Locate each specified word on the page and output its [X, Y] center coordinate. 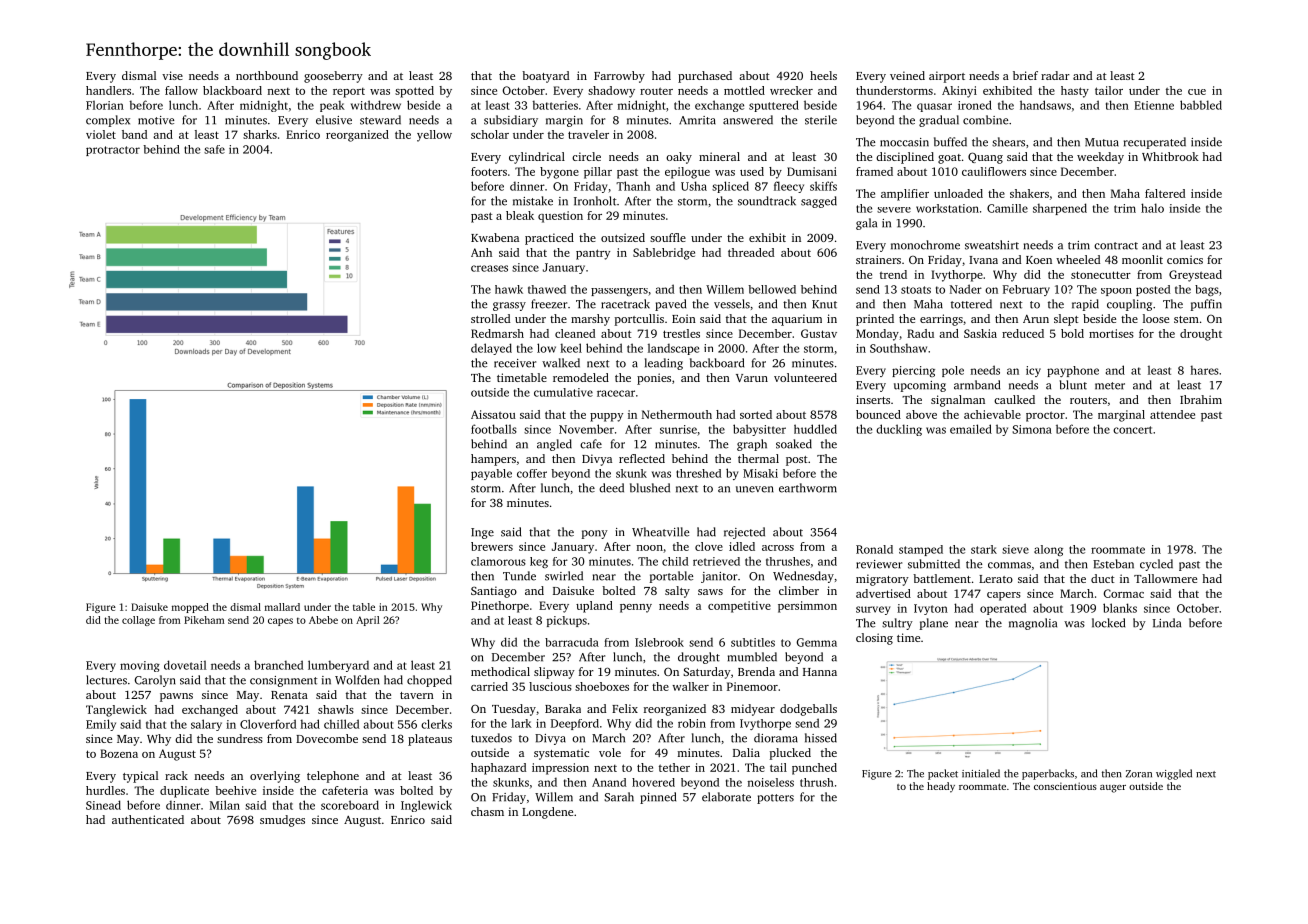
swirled [564, 576]
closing [874, 639]
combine [985, 120]
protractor [113, 151]
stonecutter [1101, 275]
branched [278, 665]
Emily [101, 725]
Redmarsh [497, 333]
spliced [730, 187]
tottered [971, 304]
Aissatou [493, 414]
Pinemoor [752, 686]
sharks [260, 134]
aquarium [797, 320]
